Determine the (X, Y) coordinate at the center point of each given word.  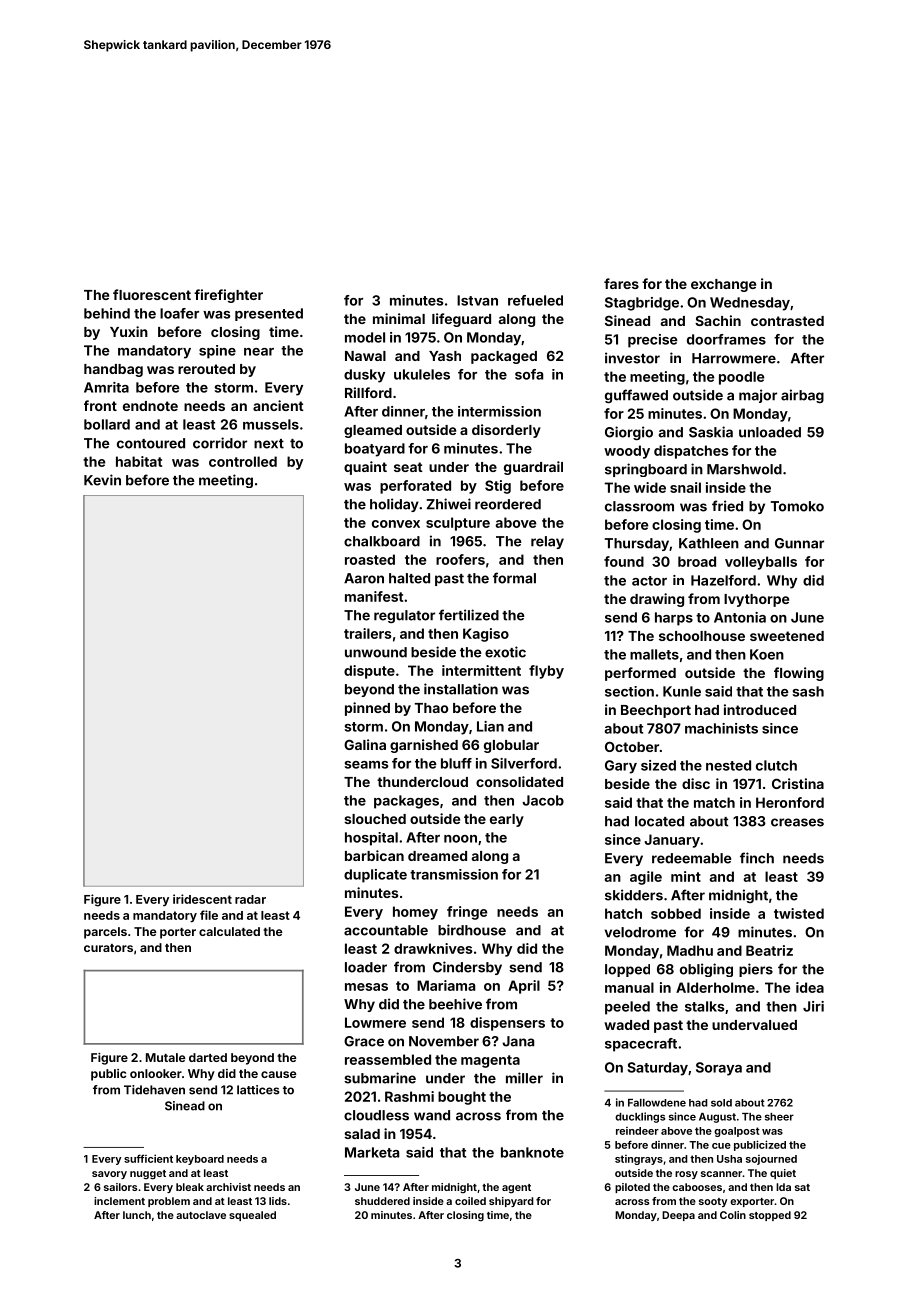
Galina (365, 744)
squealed (252, 1216)
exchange (723, 285)
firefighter (228, 296)
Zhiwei (449, 504)
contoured (151, 443)
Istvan (477, 300)
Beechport (656, 711)
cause (279, 1074)
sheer (779, 1117)
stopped (770, 1216)
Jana (518, 1041)
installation (461, 689)
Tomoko (797, 506)
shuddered (382, 1201)
